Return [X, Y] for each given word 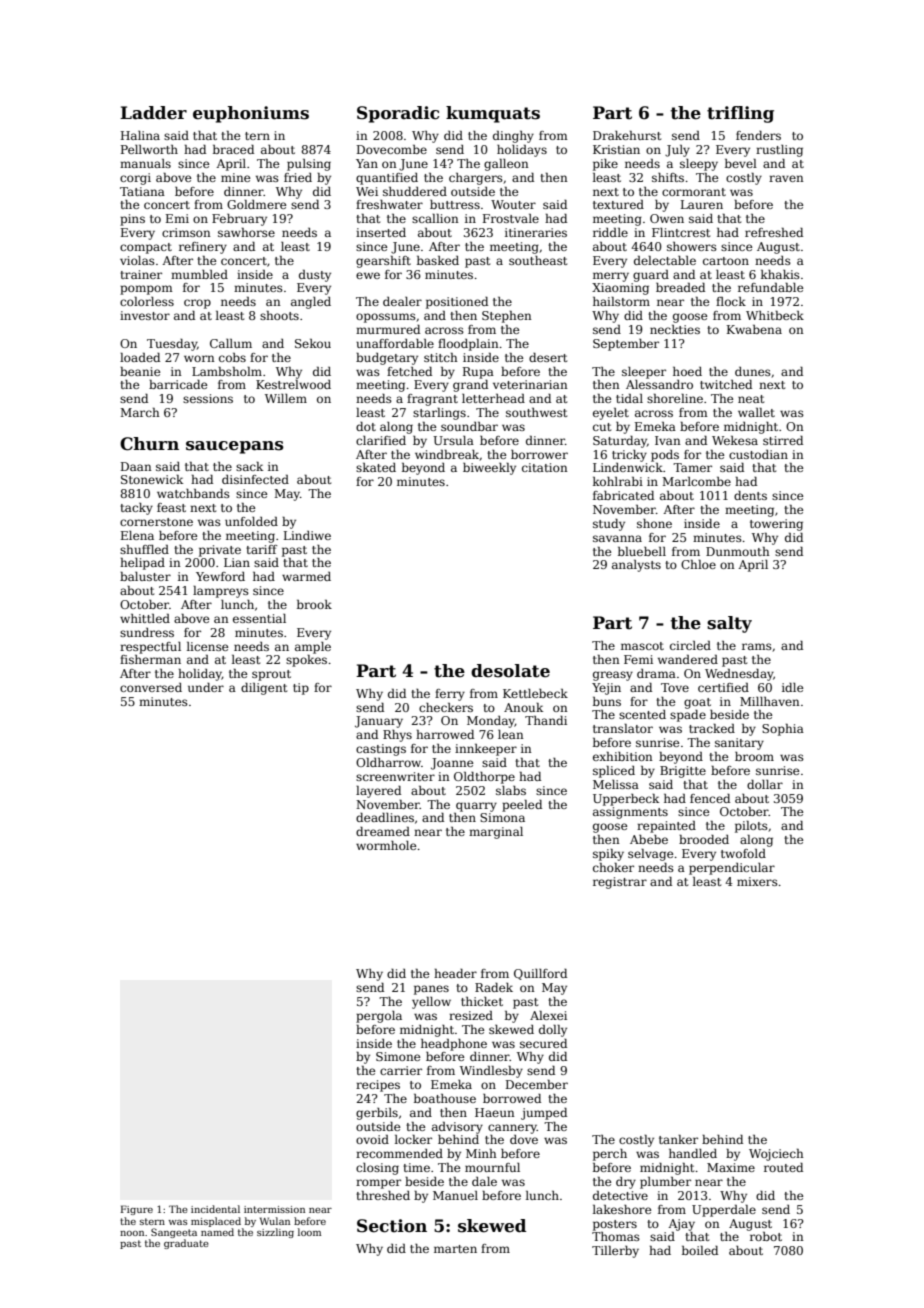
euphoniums [251, 114]
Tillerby [615, 1252]
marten [455, 1249]
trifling [740, 114]
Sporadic [398, 114]
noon [132, 1233]
